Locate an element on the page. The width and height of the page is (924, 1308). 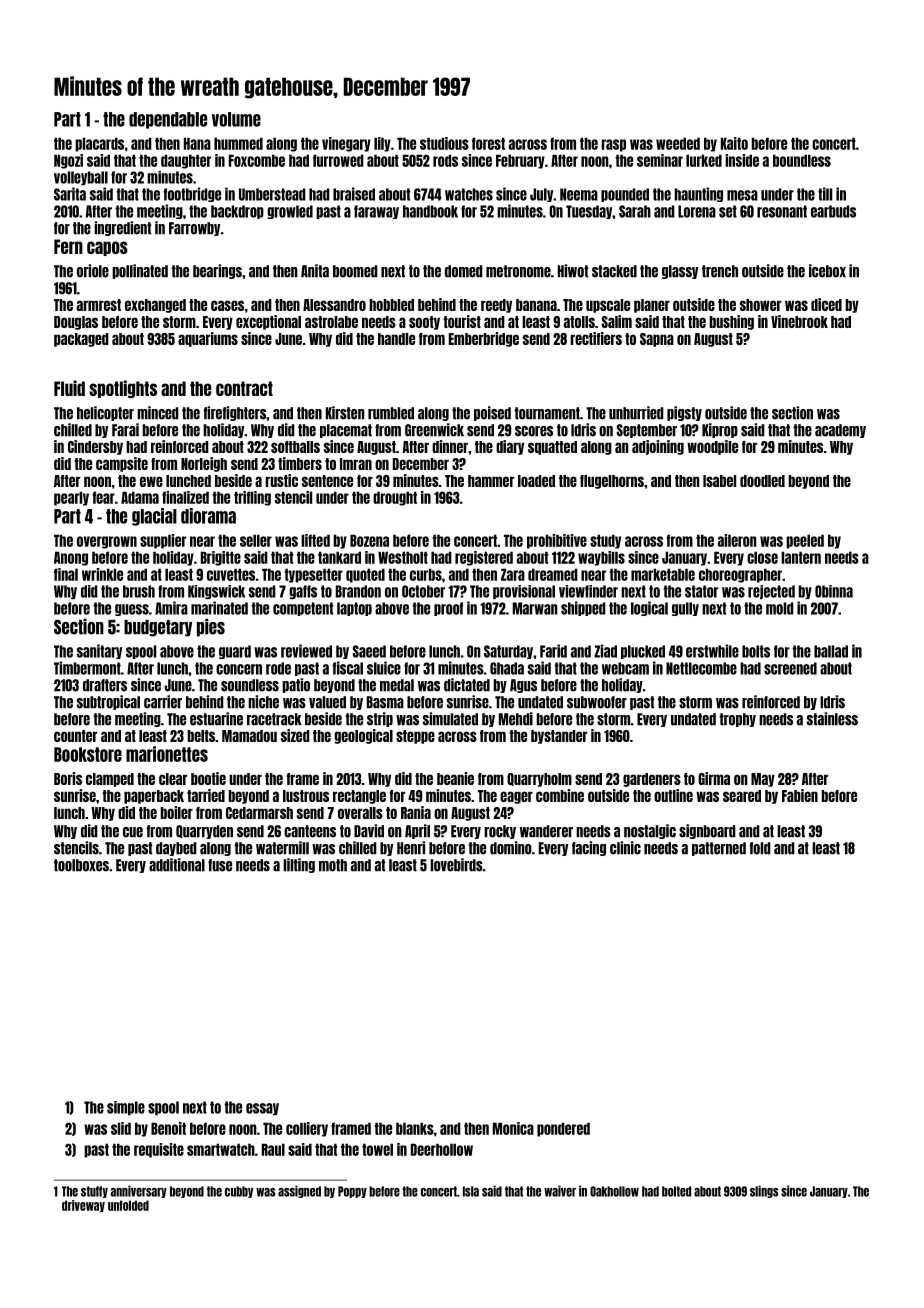
Kaito is located at coordinates (734, 143).
